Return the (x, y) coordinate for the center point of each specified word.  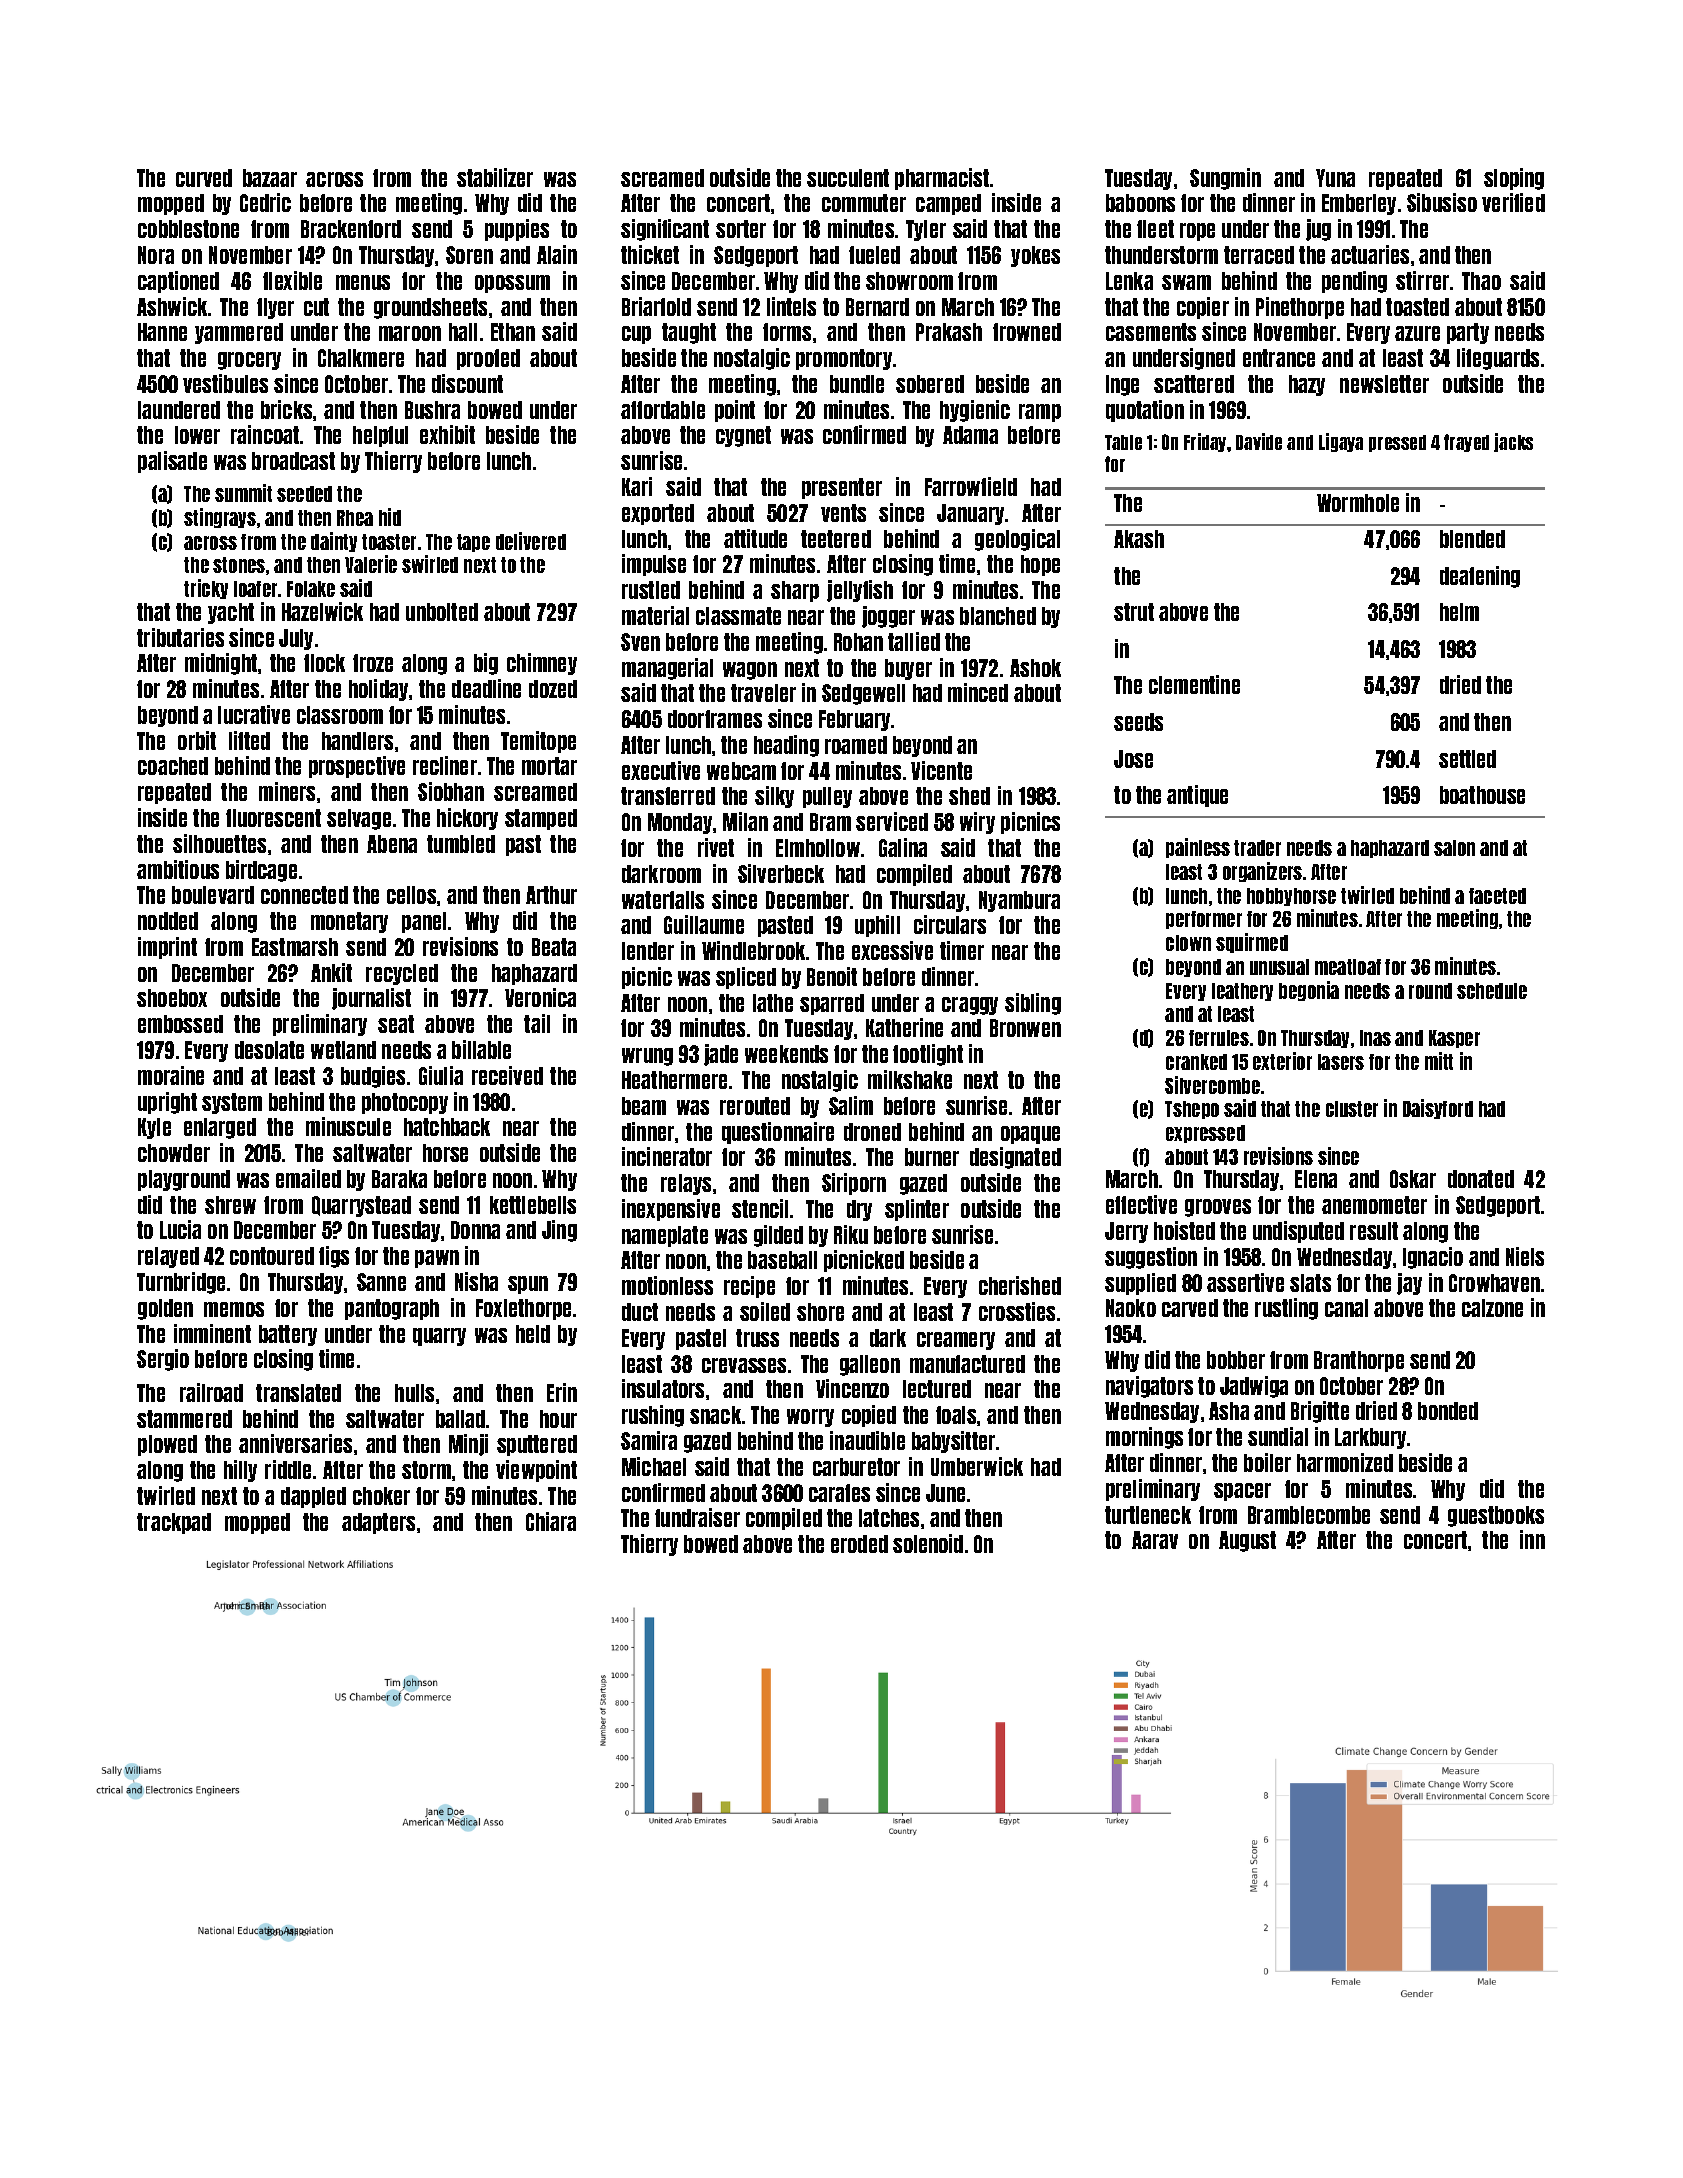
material (655, 615)
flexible (292, 280)
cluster (1352, 1109)
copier (1203, 308)
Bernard (877, 307)
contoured (272, 1256)
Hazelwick (322, 611)
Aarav (1155, 1540)
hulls (414, 1393)
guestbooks (1496, 1516)
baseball (782, 1260)
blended (1472, 539)
